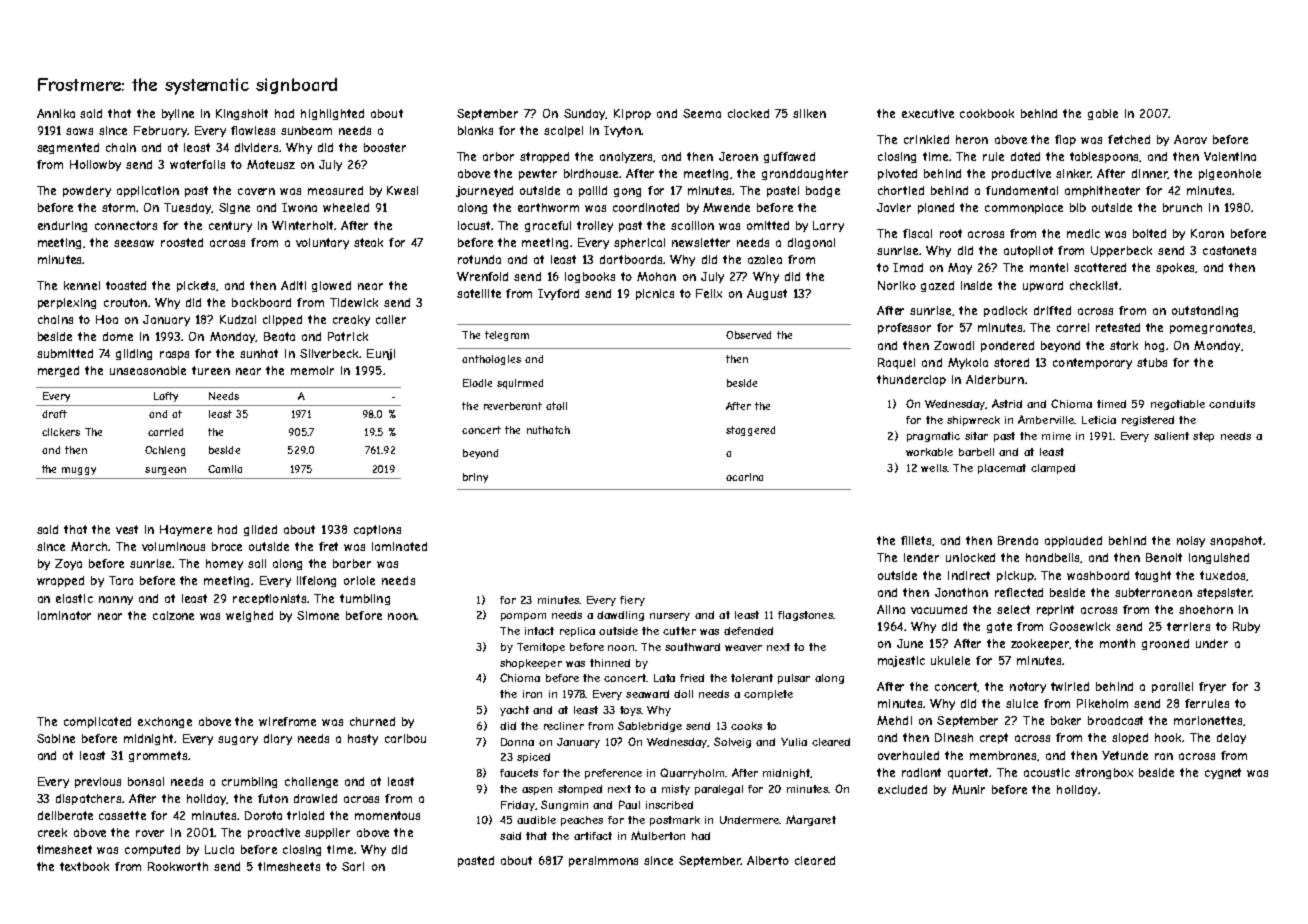 The image size is (1308, 924). What do you see at coordinates (520, 384) in the image?
I see `squirmed` at bounding box center [520, 384].
